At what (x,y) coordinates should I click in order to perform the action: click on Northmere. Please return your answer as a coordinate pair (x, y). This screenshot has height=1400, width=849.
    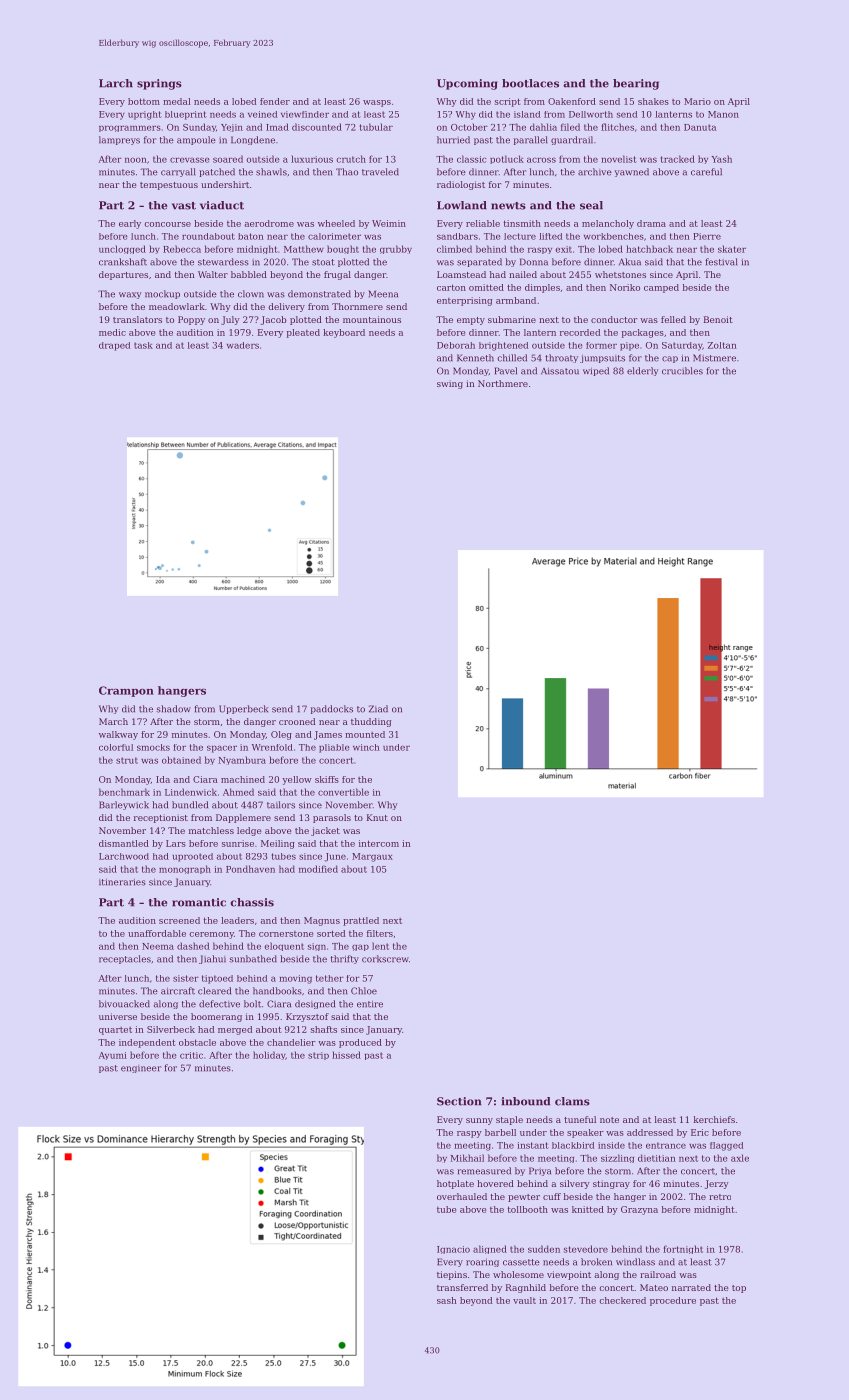
    Looking at the image, I should click on (503, 383).
